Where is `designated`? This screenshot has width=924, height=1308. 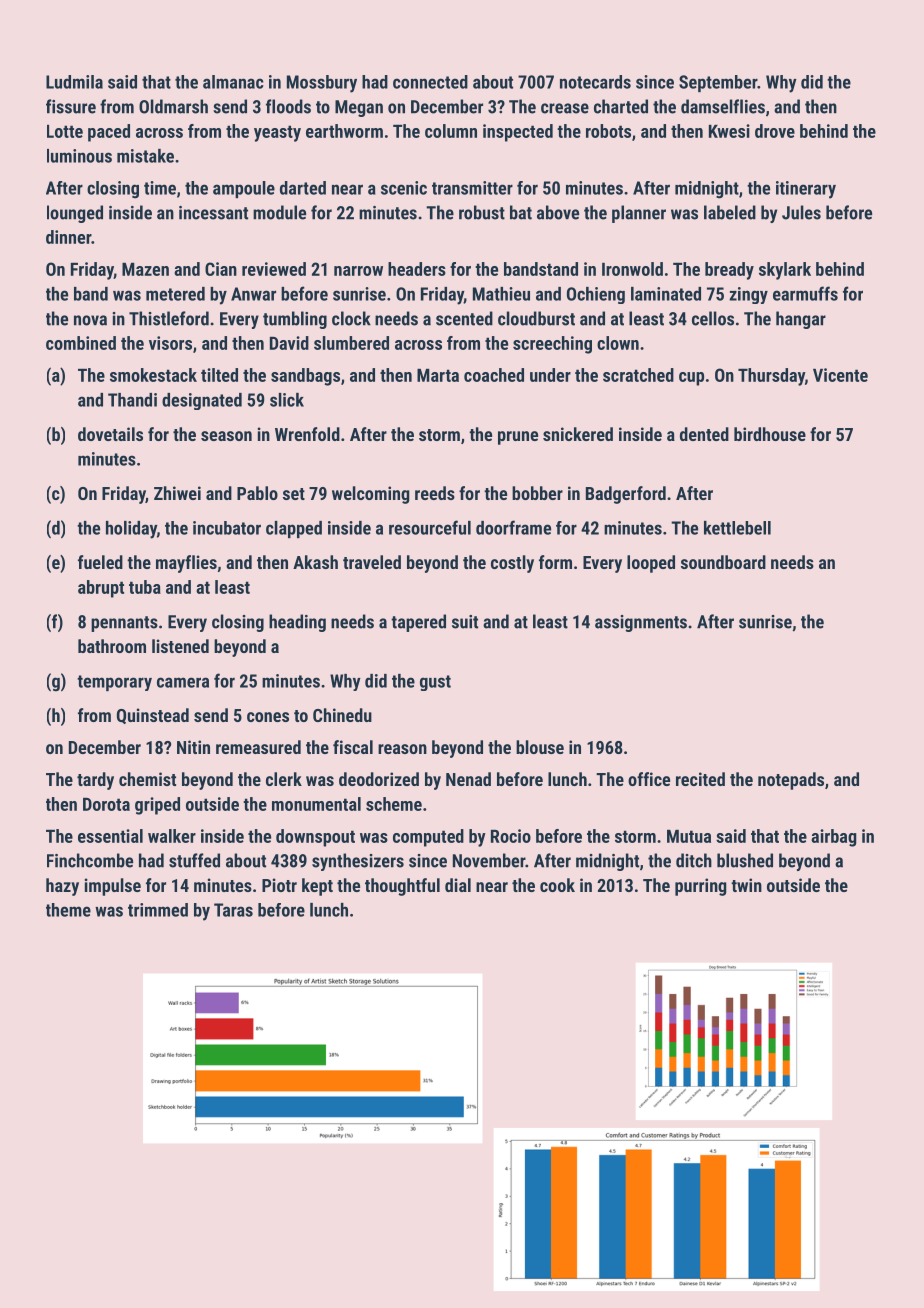 designated is located at coordinates (202, 401).
